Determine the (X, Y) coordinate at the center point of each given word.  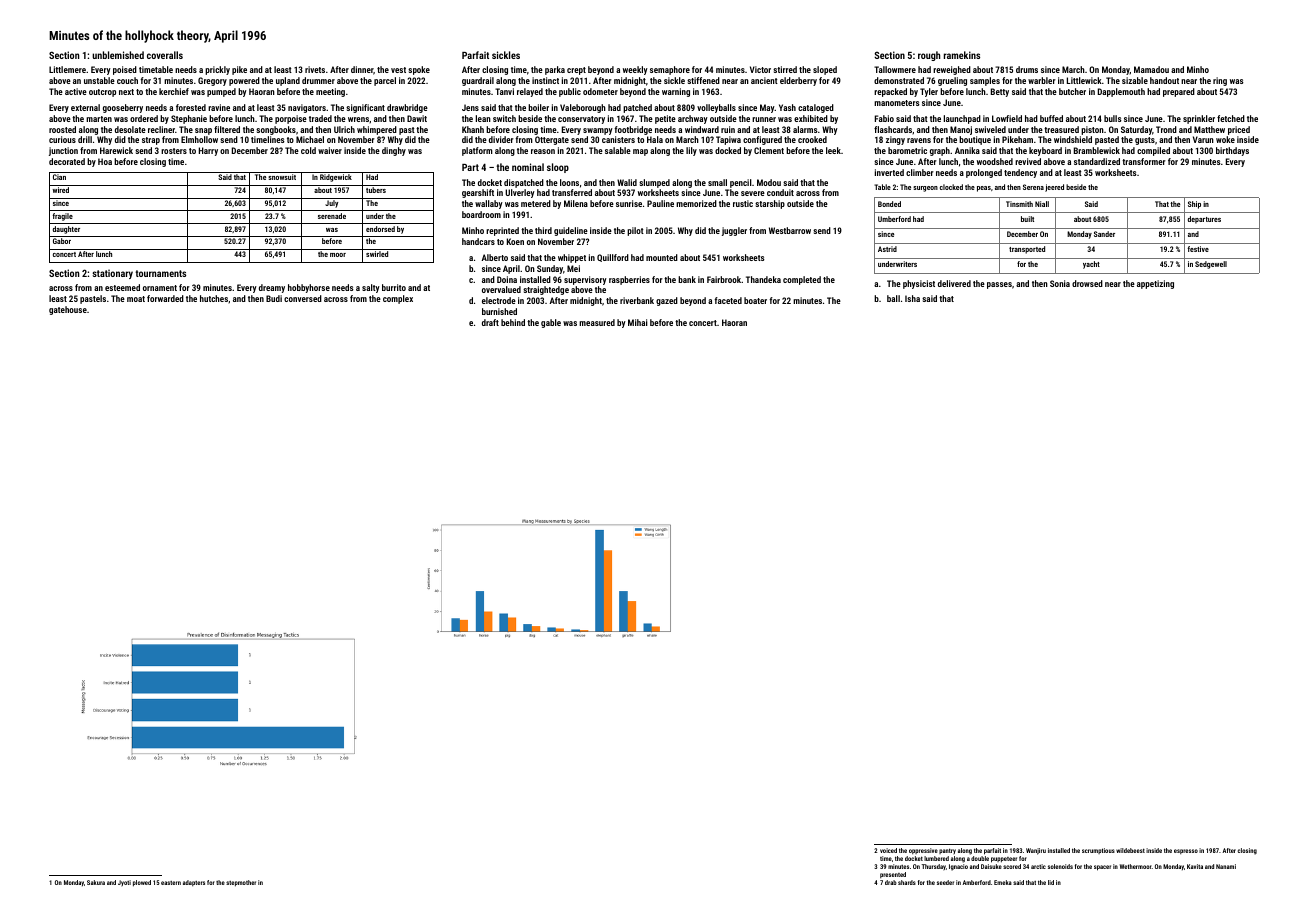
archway (693, 119)
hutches (214, 298)
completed (802, 280)
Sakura (96, 882)
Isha (912, 298)
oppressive (923, 851)
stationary (112, 274)
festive (1198, 249)
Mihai (638, 322)
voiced (888, 850)
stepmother (241, 883)
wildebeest (1130, 850)
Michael (310, 139)
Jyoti (124, 883)
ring (1220, 81)
